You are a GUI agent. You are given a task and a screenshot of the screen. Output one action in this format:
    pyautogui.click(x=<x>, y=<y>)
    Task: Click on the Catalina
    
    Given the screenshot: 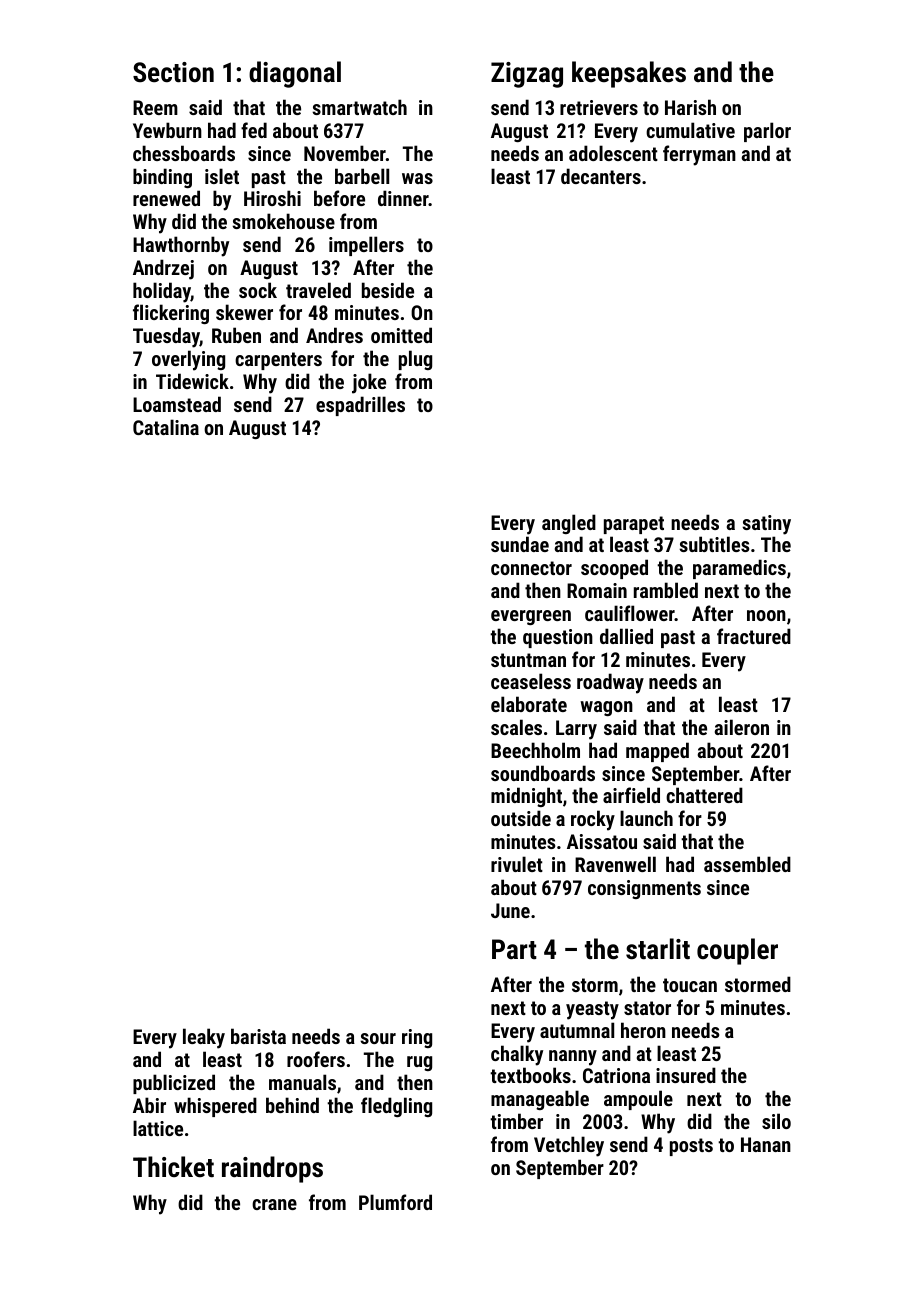 What is the action you would take?
    pyautogui.click(x=166, y=427)
